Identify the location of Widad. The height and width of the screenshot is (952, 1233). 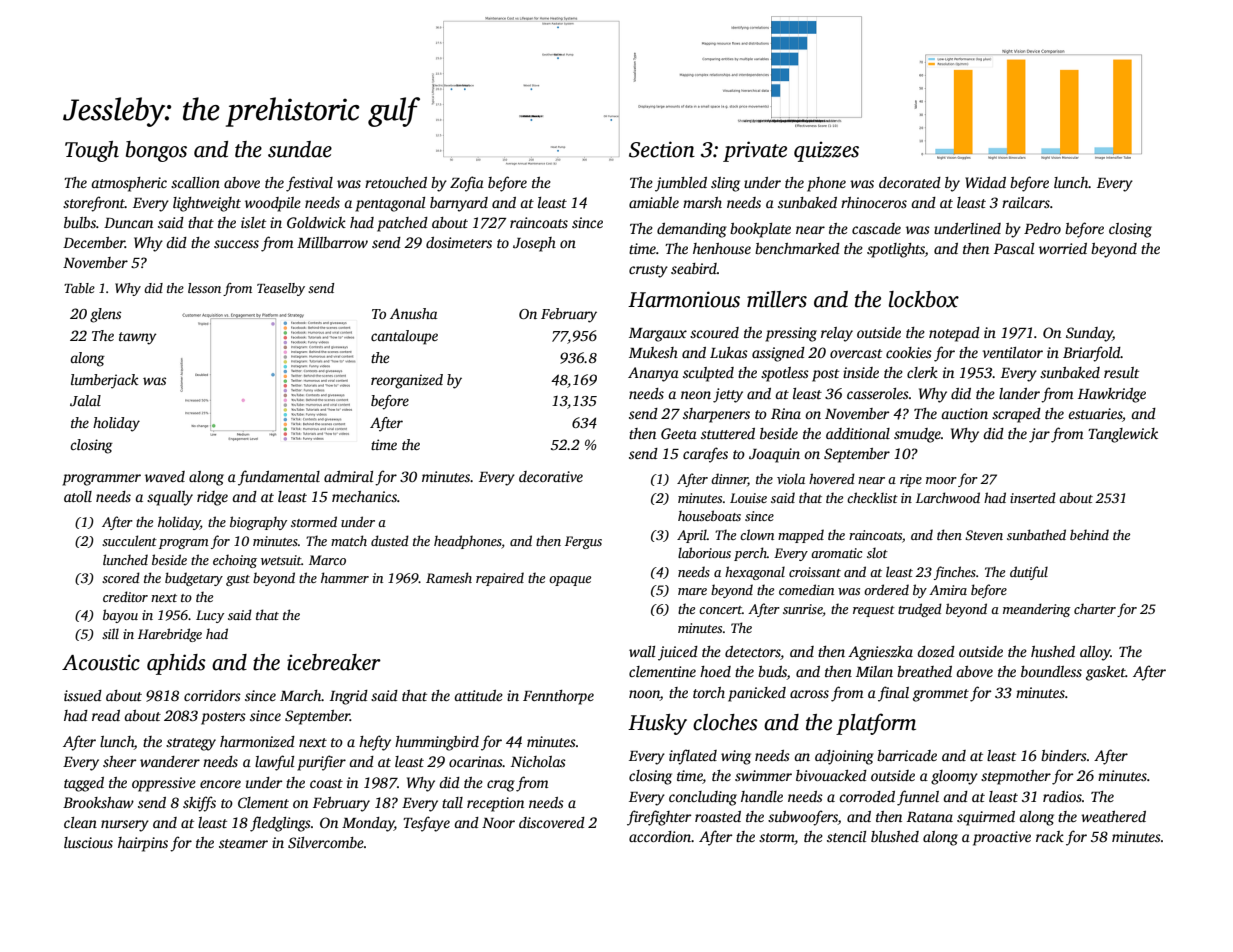
(985, 182).
